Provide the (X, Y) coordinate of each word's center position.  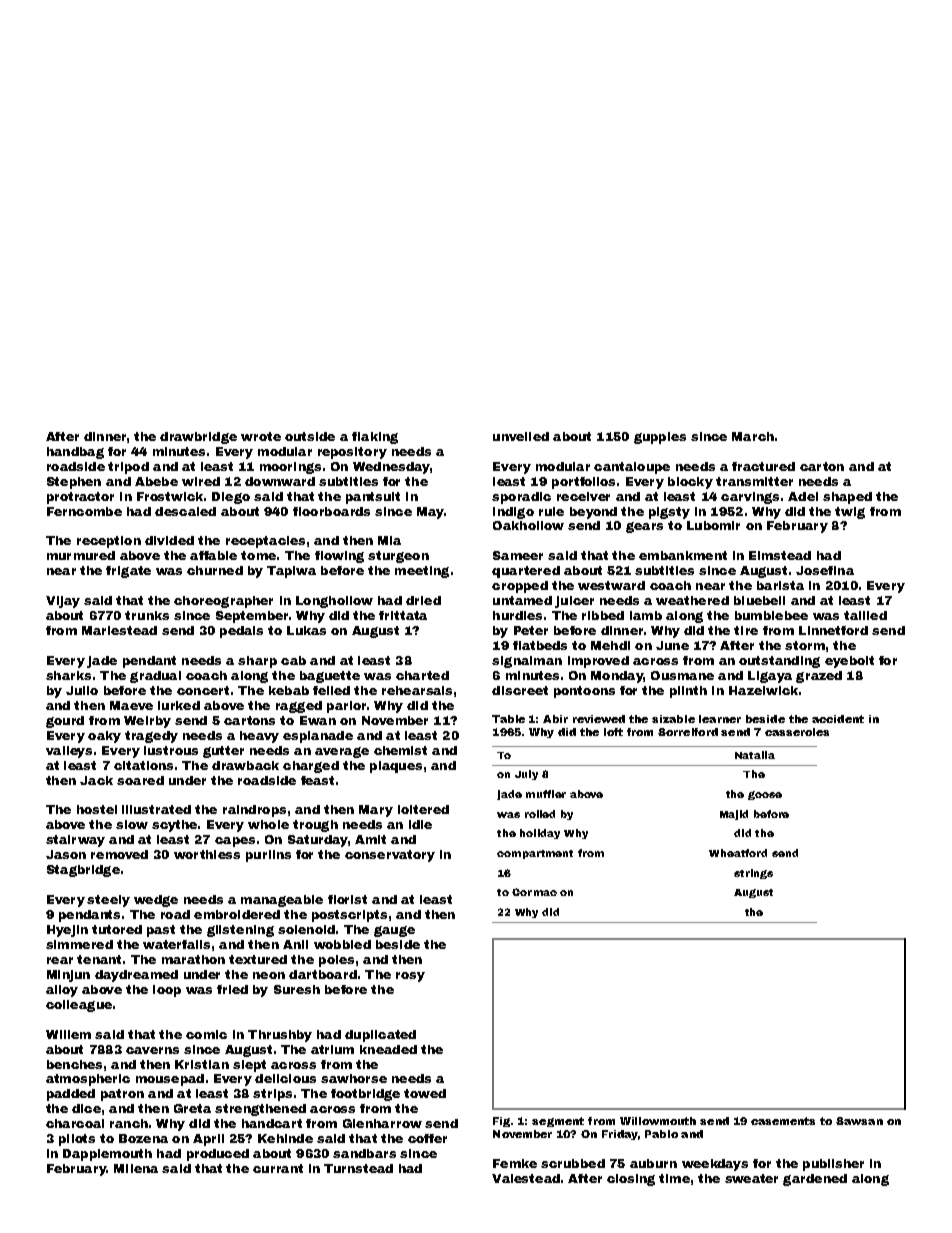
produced (218, 1155)
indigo (513, 513)
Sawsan (859, 1121)
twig (850, 513)
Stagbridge (83, 871)
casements (783, 1121)
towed (425, 1093)
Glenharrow (382, 1123)
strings (753, 874)
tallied (865, 615)
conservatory (390, 856)
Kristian (202, 1064)
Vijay (63, 602)
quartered (526, 572)
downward (280, 481)
